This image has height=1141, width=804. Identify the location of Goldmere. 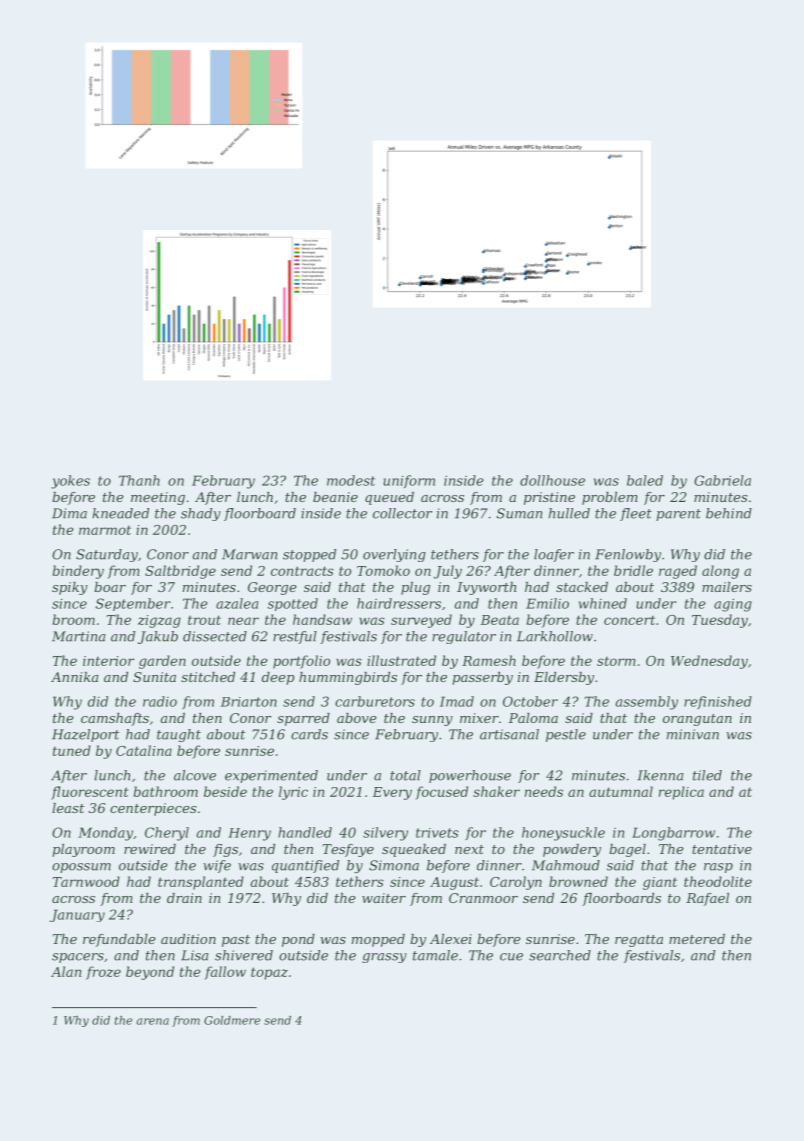
(232, 1020).
